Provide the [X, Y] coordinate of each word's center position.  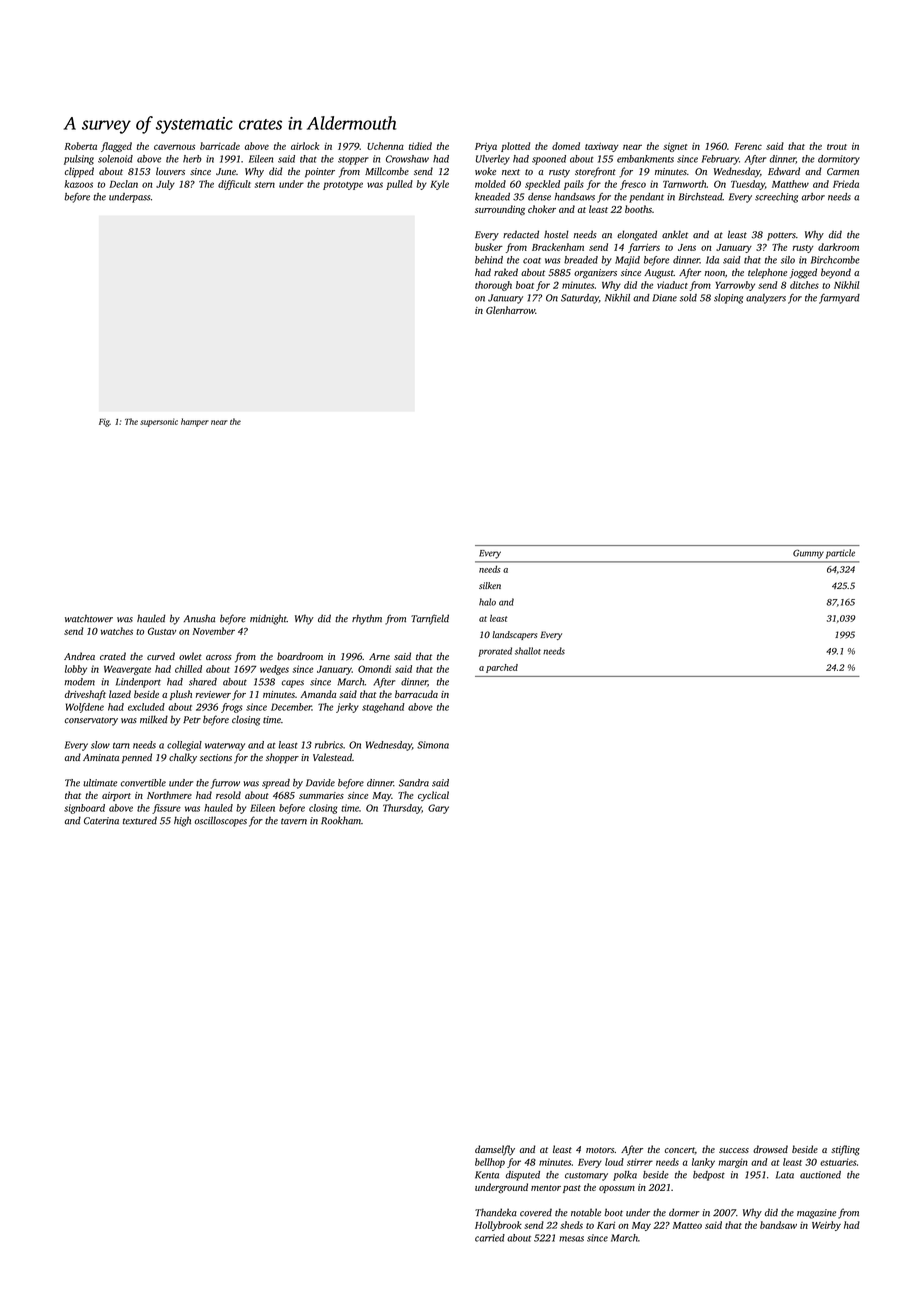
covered [536, 1213]
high [182, 821]
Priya [486, 147]
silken [490, 585]
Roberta [80, 146]
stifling [845, 1150]
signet [675, 147]
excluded [146, 707]
